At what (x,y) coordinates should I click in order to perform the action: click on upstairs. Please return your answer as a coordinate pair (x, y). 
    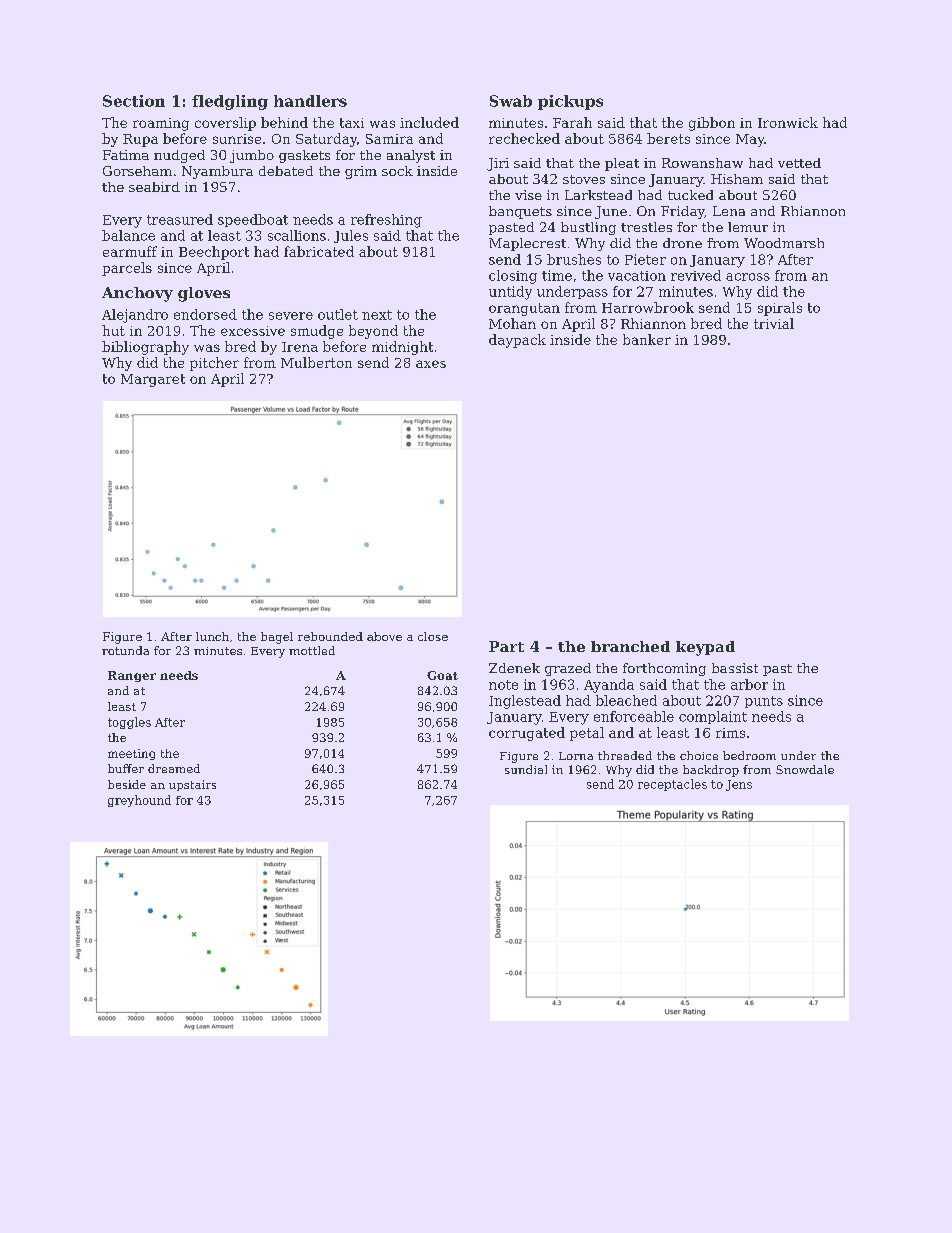
    Looking at the image, I should click on (192, 785).
